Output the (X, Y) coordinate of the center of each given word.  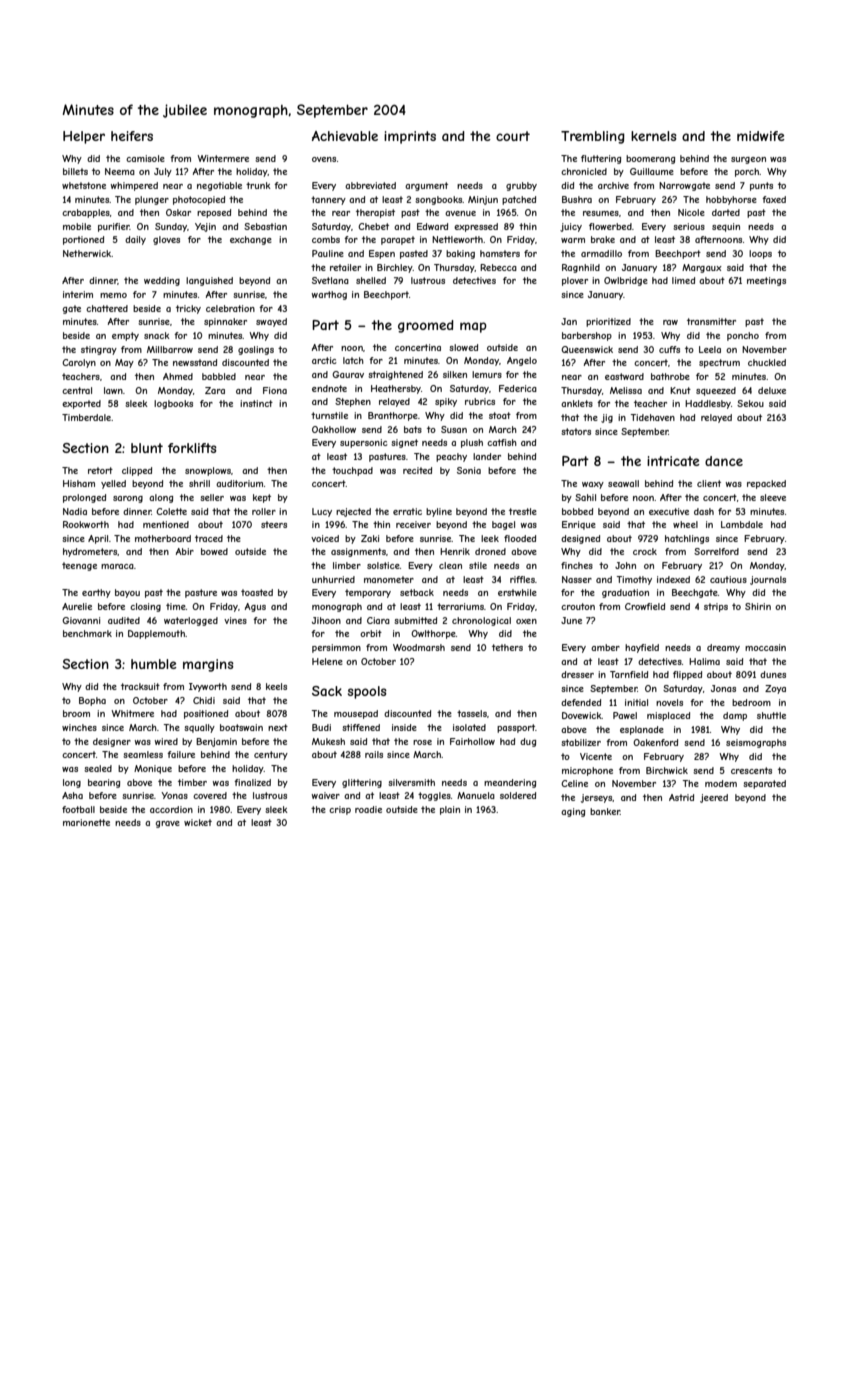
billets (75, 171)
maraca (117, 566)
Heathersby (396, 389)
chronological (481, 621)
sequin (726, 227)
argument (426, 186)
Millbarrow (170, 349)
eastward (624, 376)
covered (210, 795)
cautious (728, 579)
